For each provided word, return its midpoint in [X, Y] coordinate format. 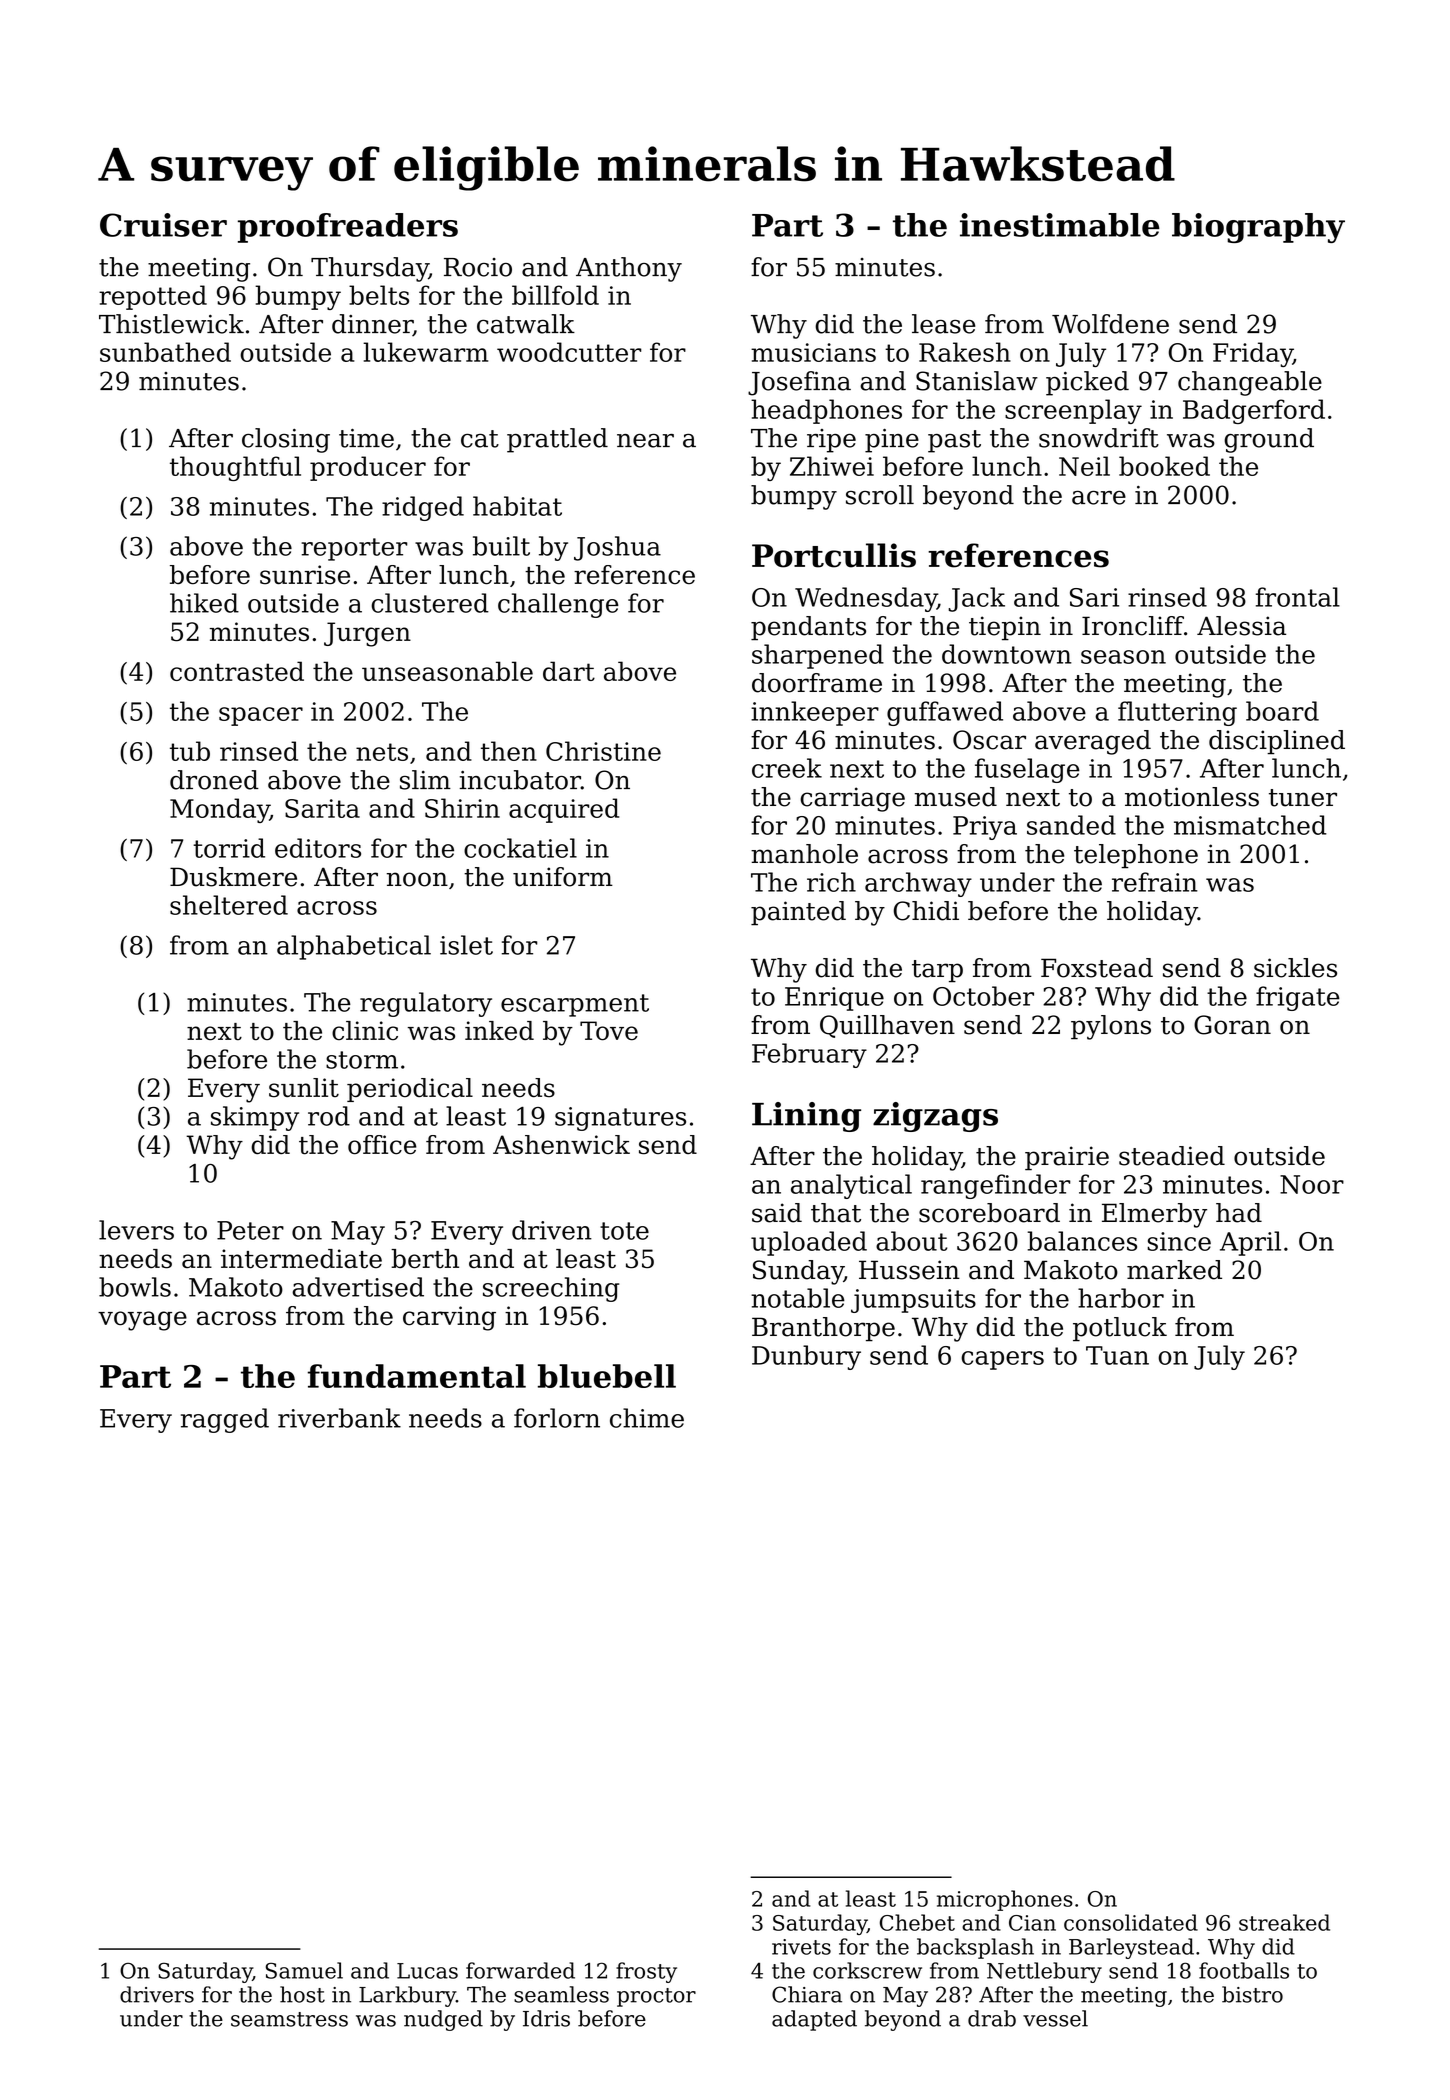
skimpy [255, 1118]
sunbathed [165, 352]
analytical [851, 1186]
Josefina [799, 383]
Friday [1253, 354]
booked [1164, 466]
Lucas [427, 1971]
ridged [423, 508]
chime [647, 1418]
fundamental [417, 1376]
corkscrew [867, 1970]
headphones [826, 411]
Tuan [1117, 1355]
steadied [1172, 1156]
